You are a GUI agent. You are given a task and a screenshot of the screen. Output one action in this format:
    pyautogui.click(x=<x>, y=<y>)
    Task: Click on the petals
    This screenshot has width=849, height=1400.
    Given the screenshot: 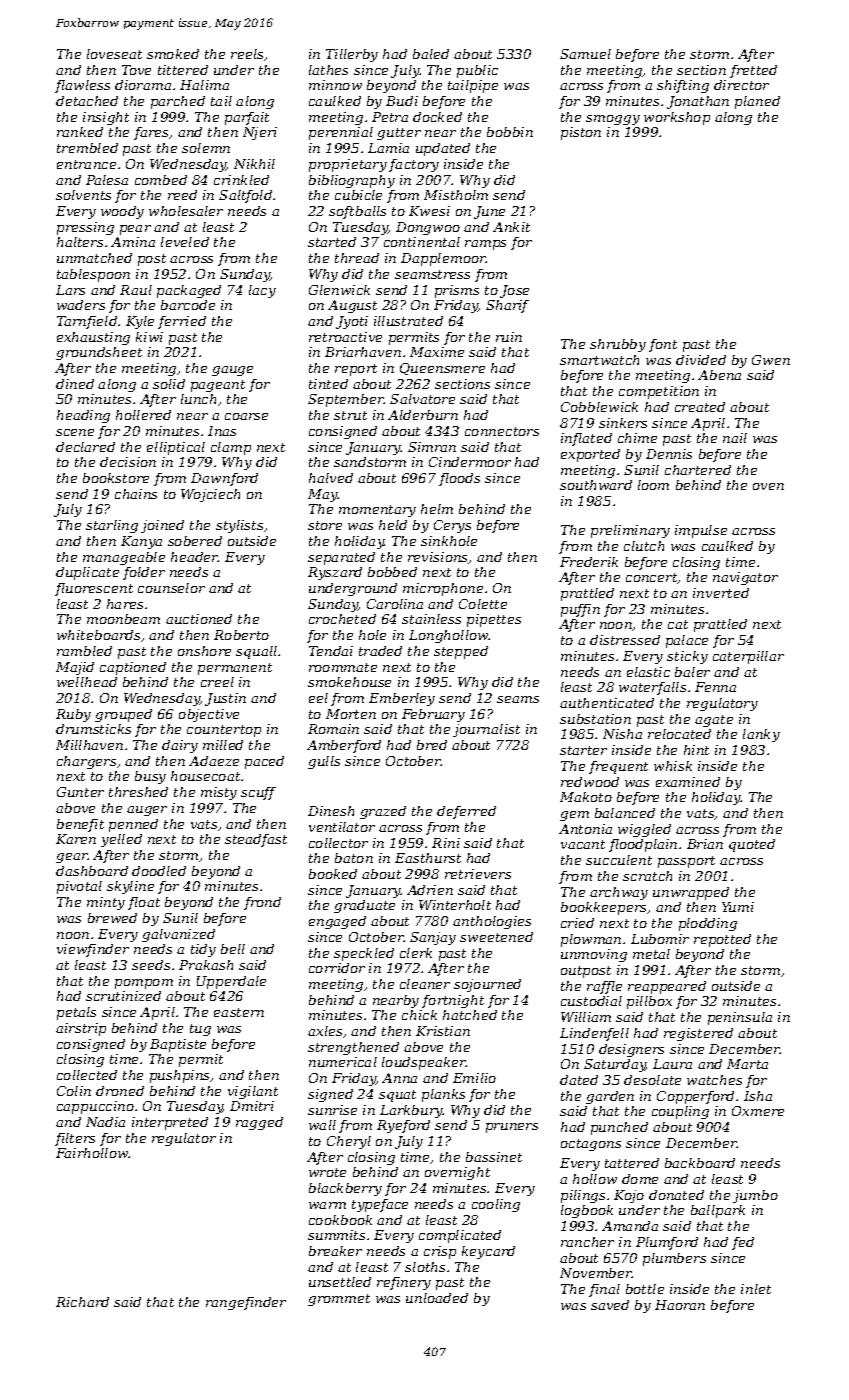 What is the action you would take?
    pyautogui.click(x=76, y=1013)
